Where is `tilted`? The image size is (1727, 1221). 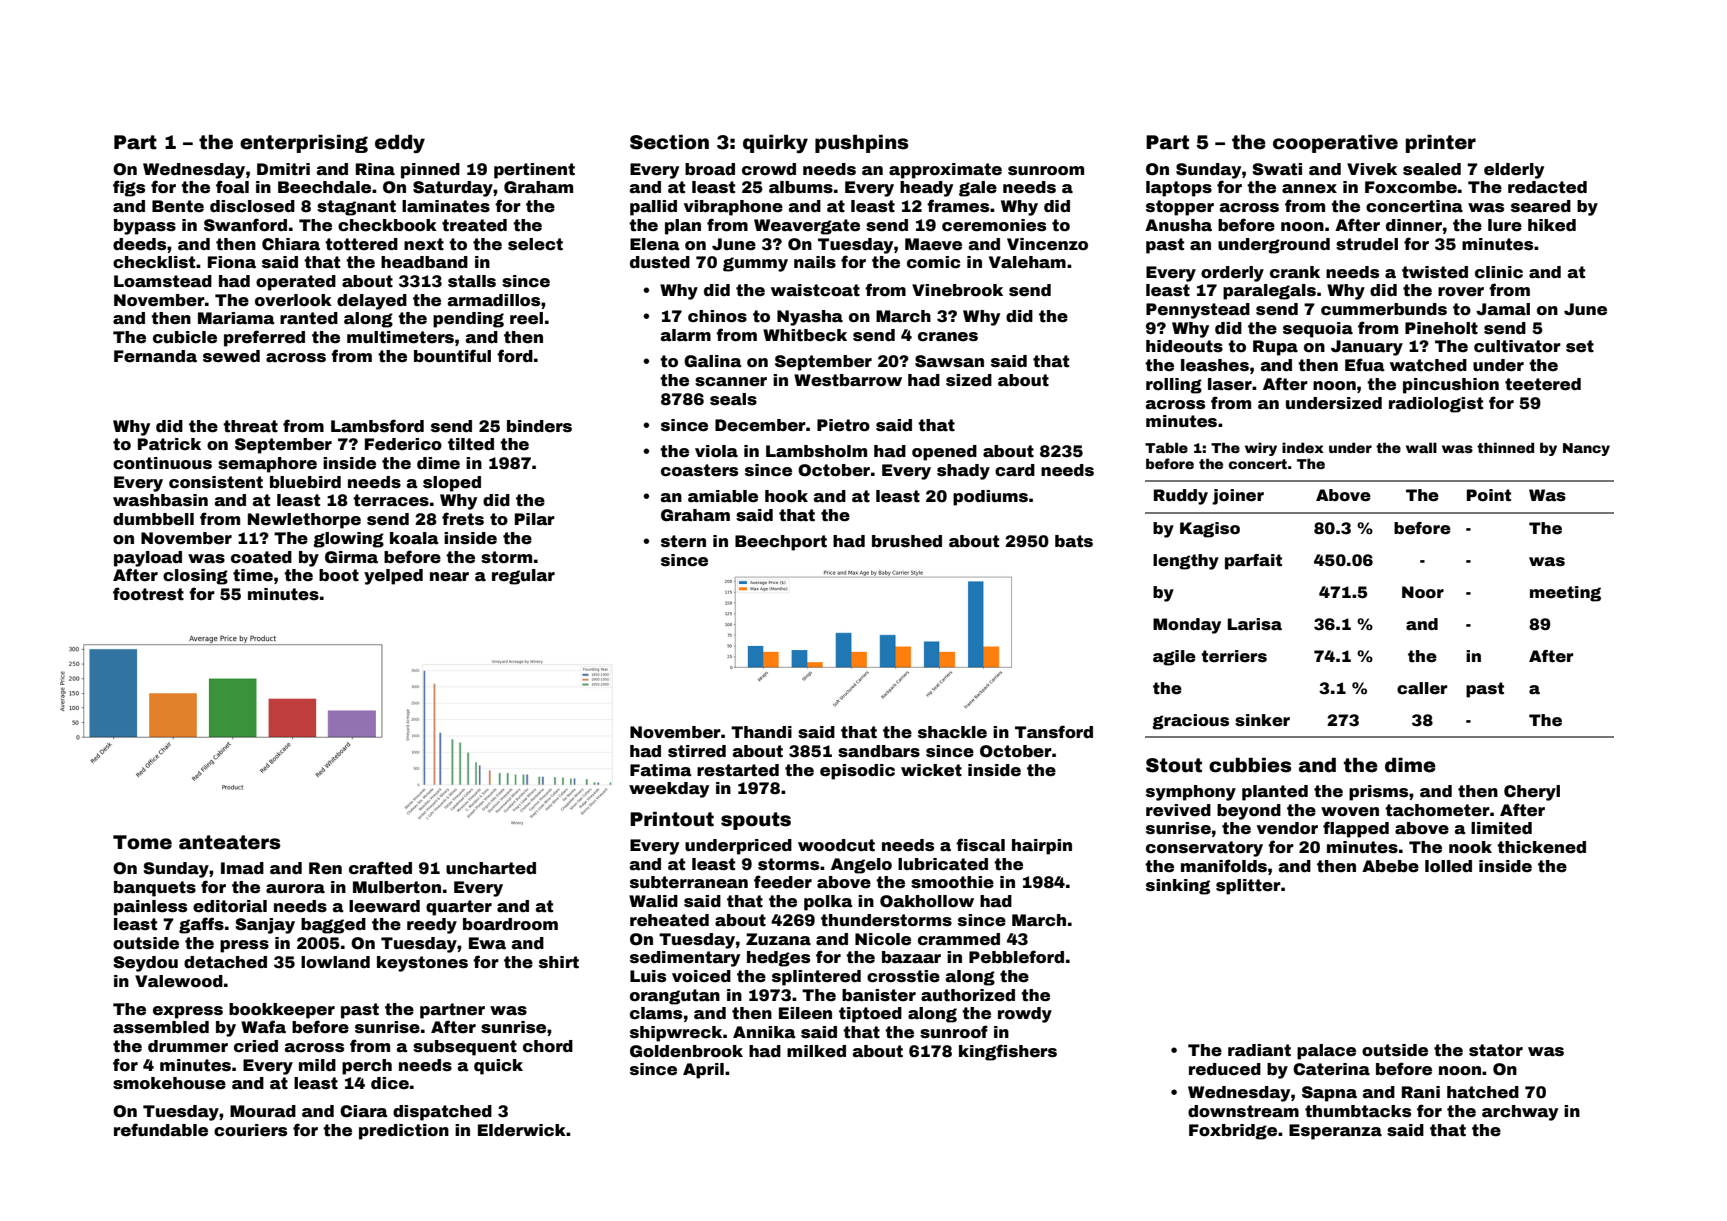 tilted is located at coordinates (471, 444).
